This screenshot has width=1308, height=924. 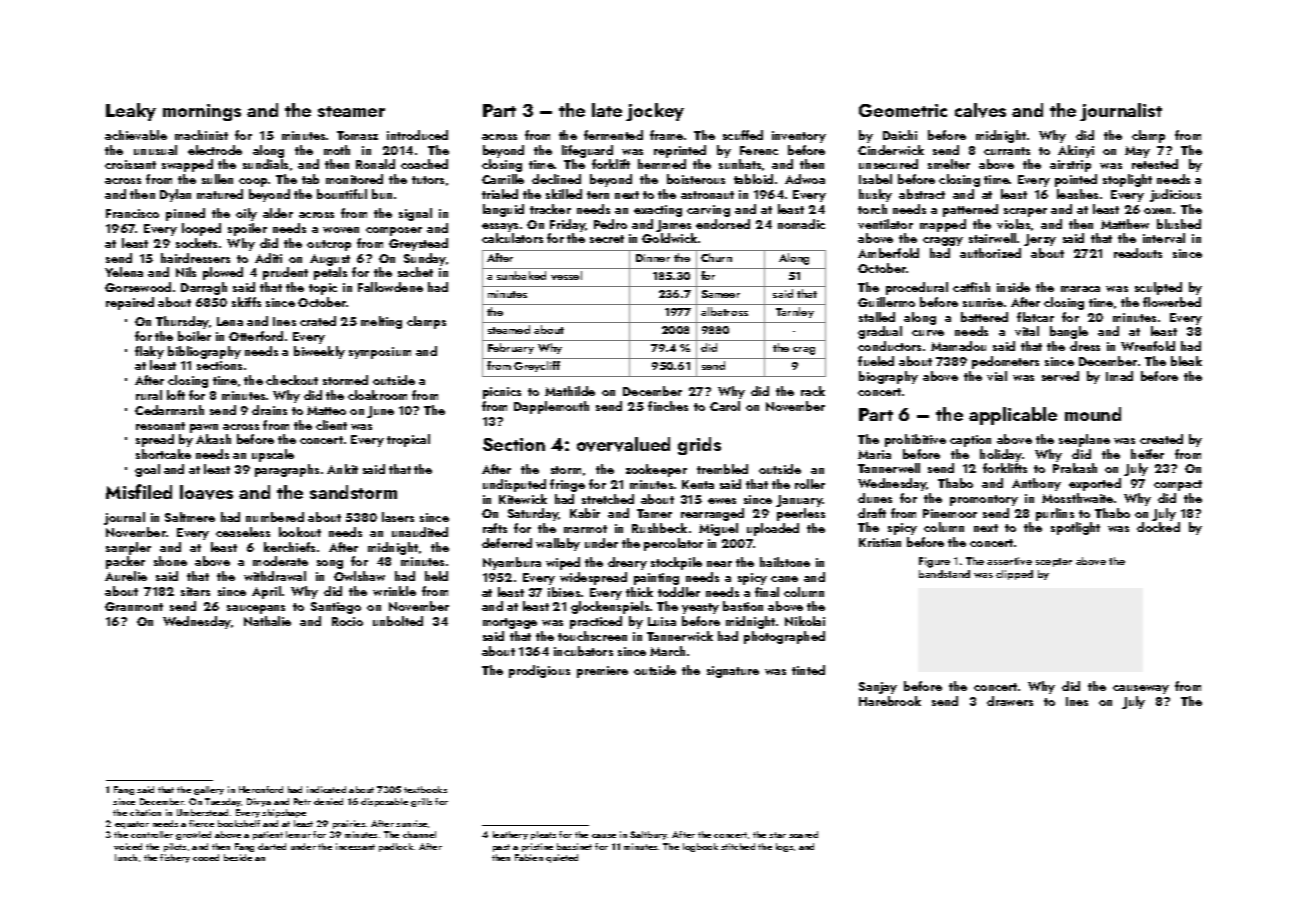 I want to click on disposable, so click(x=384, y=802).
